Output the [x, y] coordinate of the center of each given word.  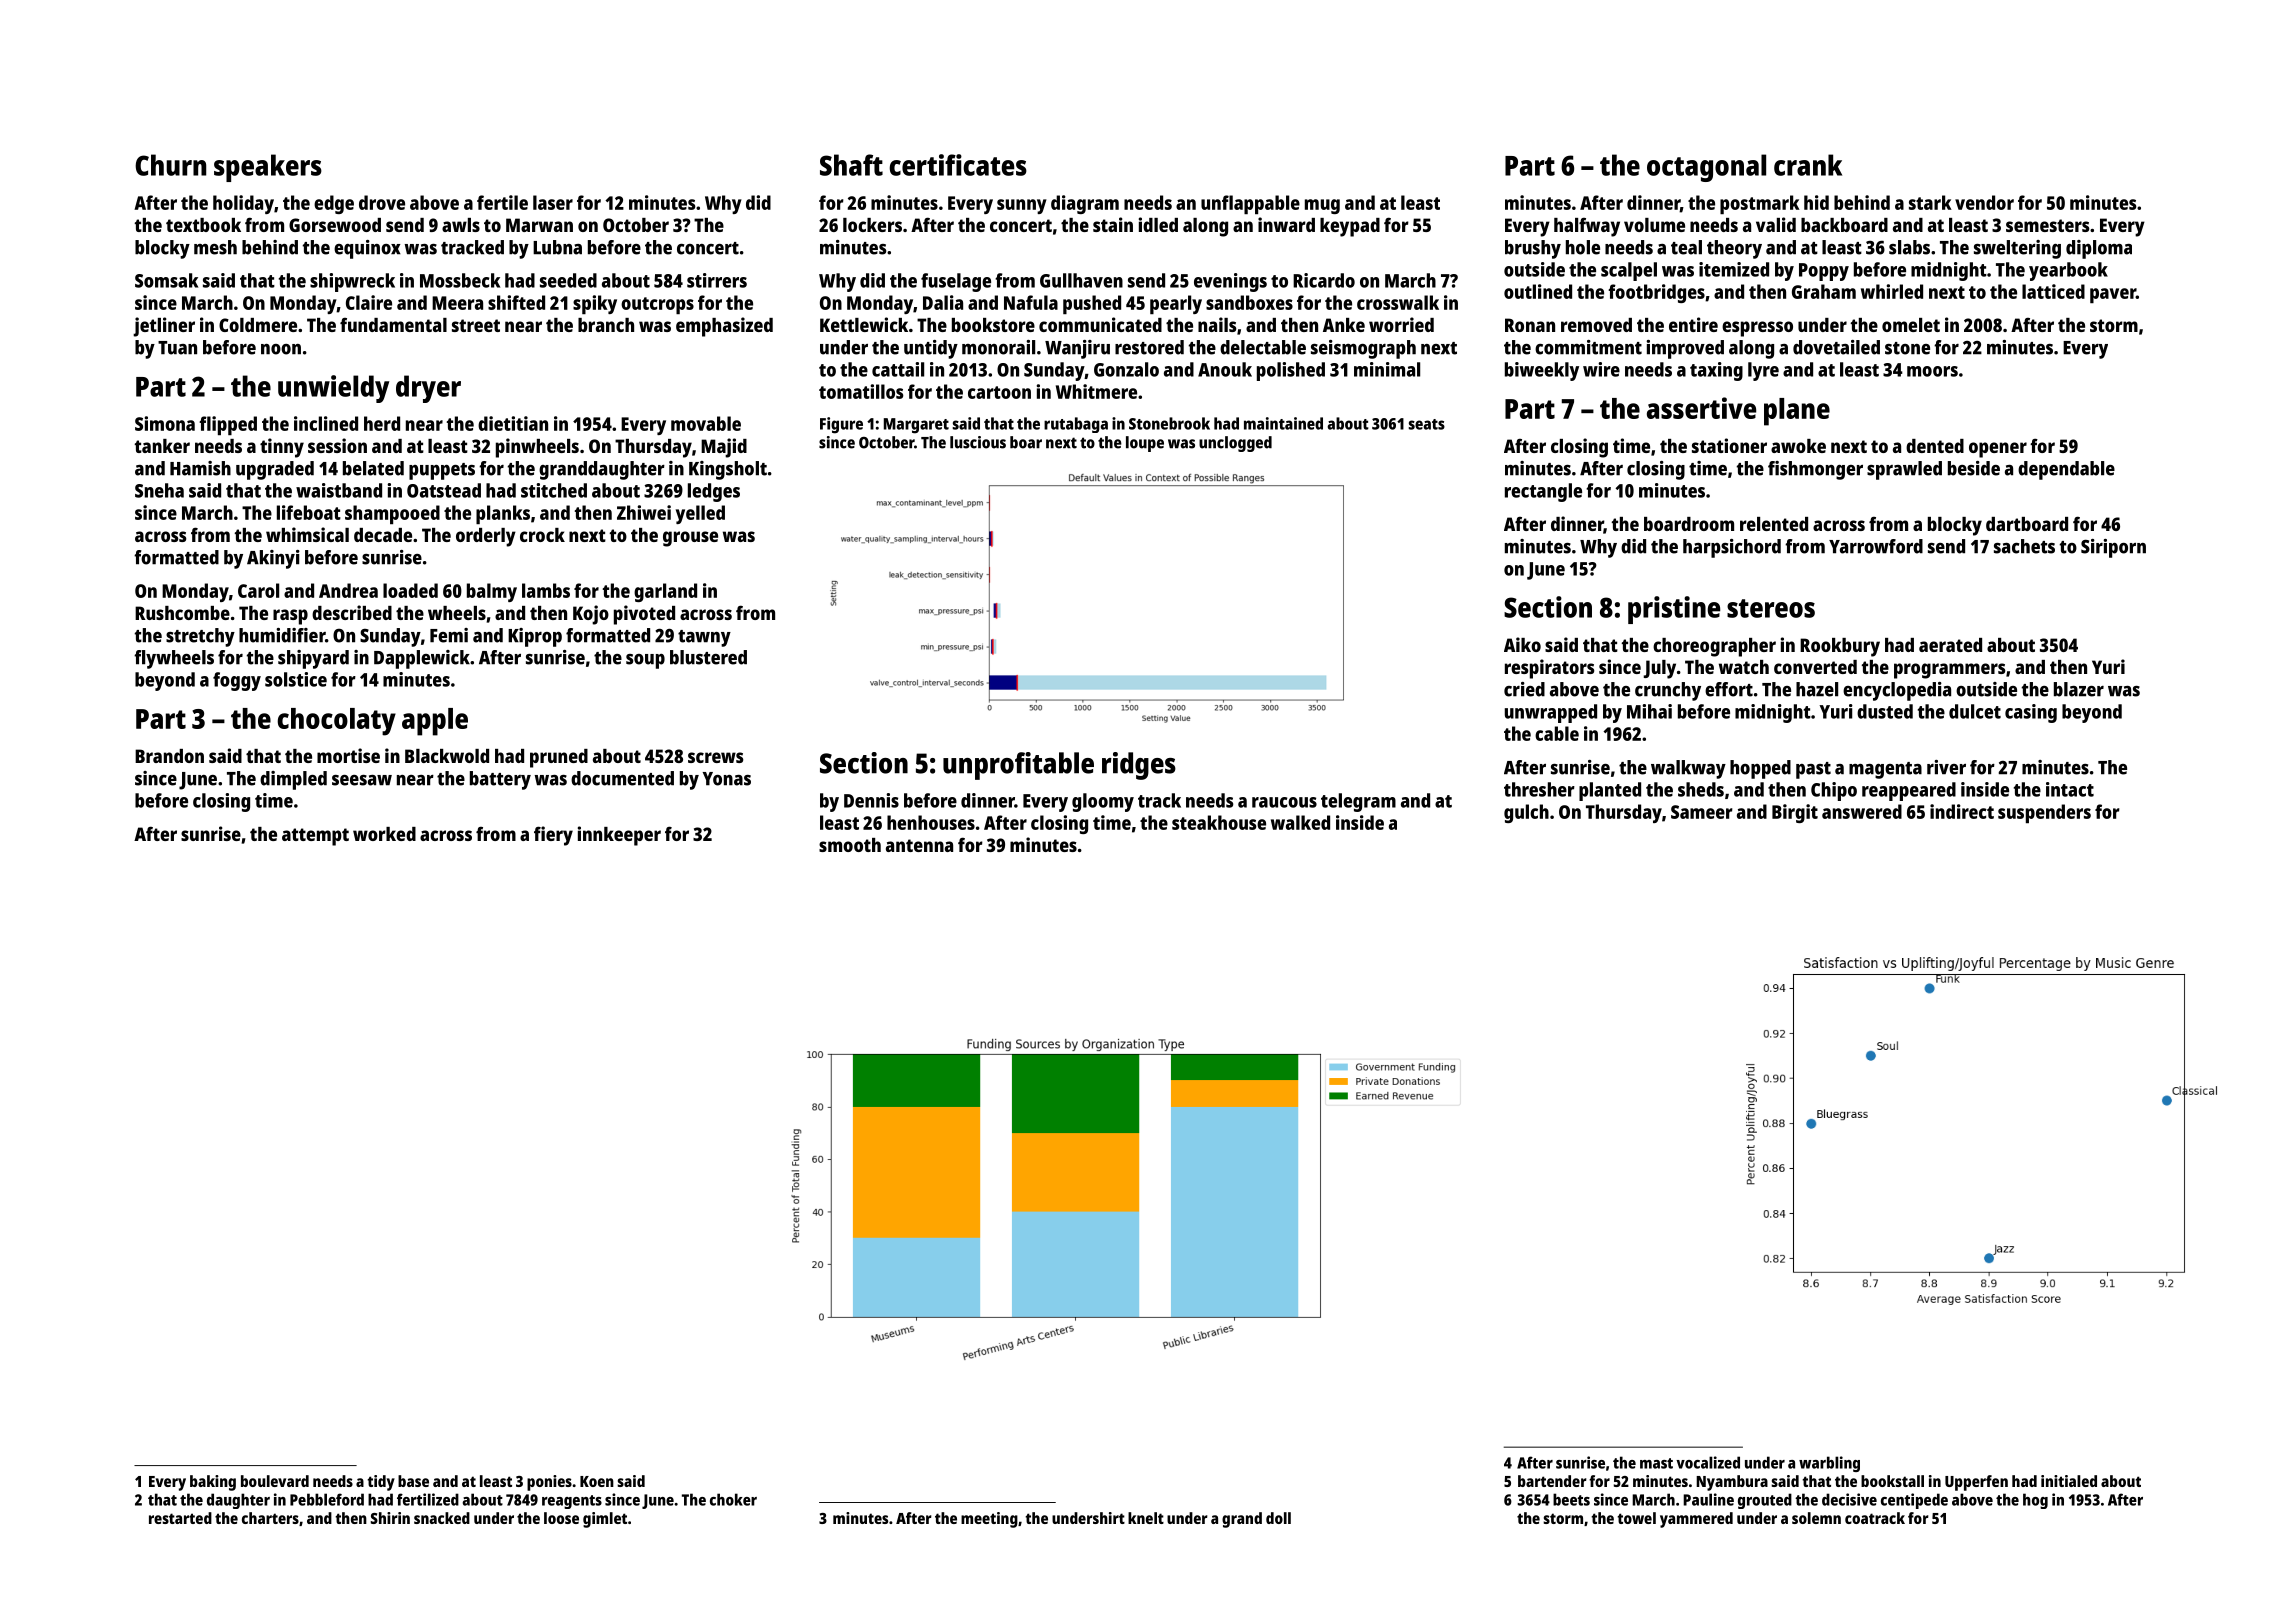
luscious [978, 442]
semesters [2047, 225]
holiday [243, 204]
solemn [1816, 1518]
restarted [180, 1518]
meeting [989, 1520]
